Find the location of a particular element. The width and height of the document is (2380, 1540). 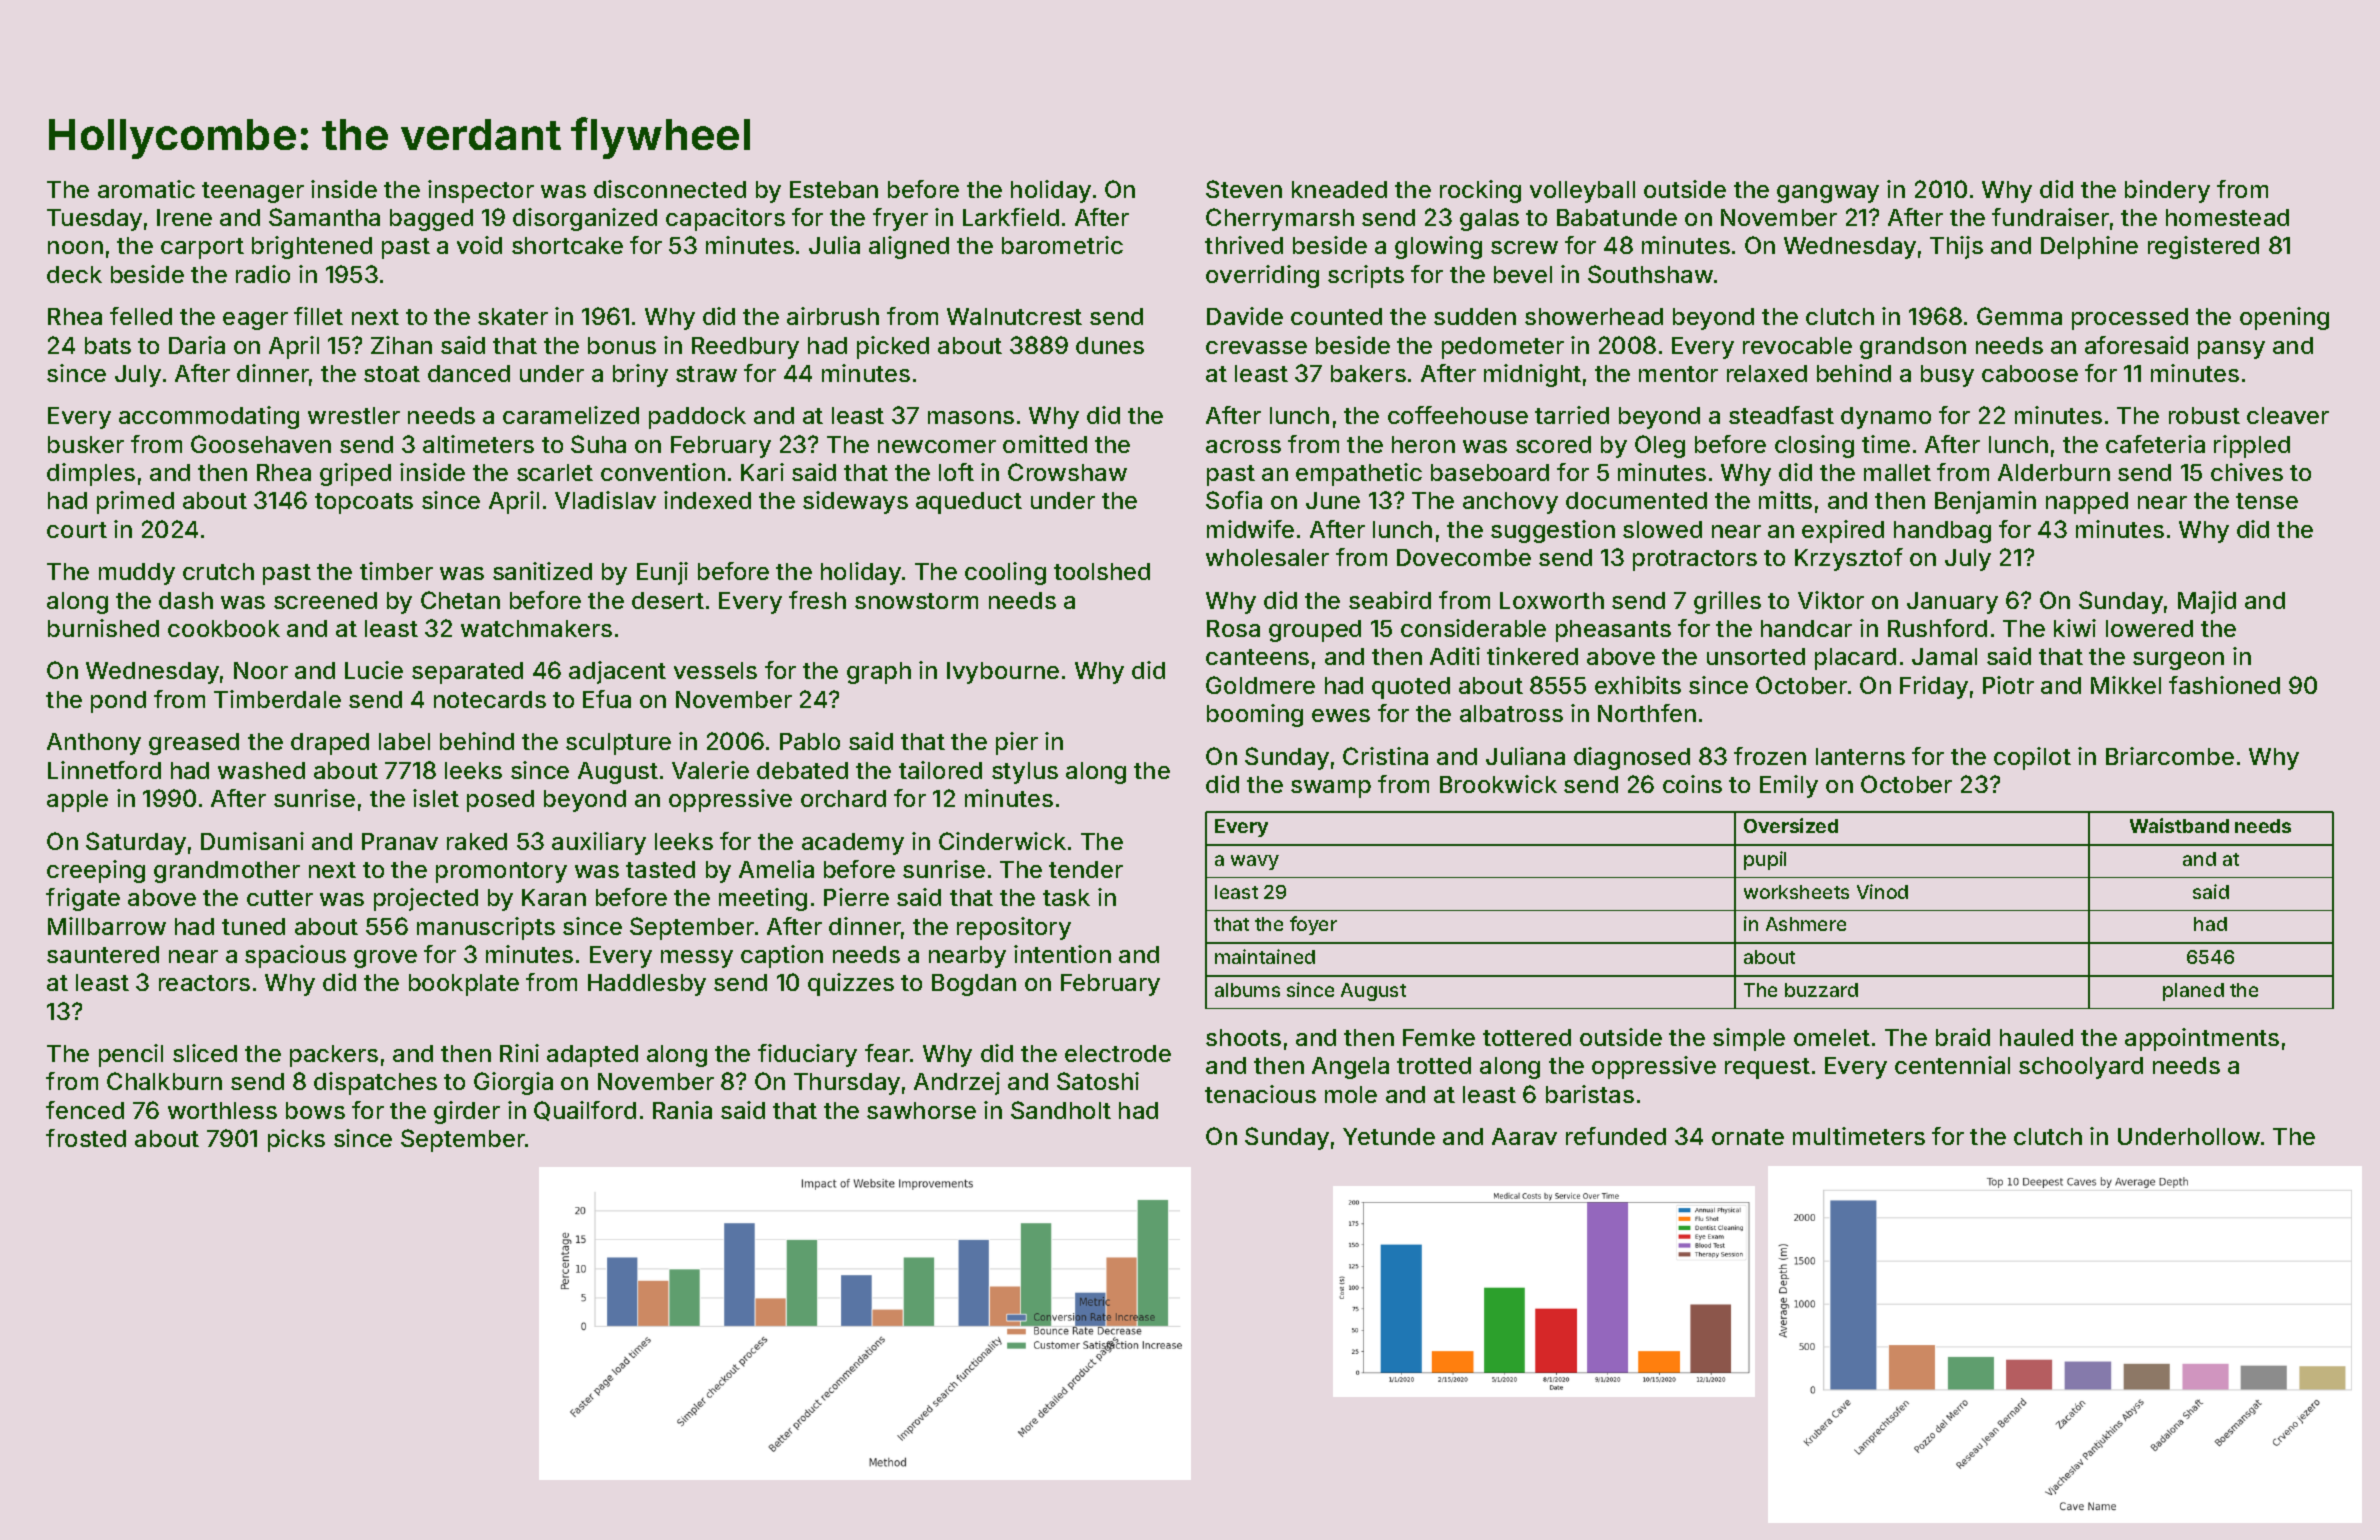

volleyball is located at coordinates (1582, 192).
